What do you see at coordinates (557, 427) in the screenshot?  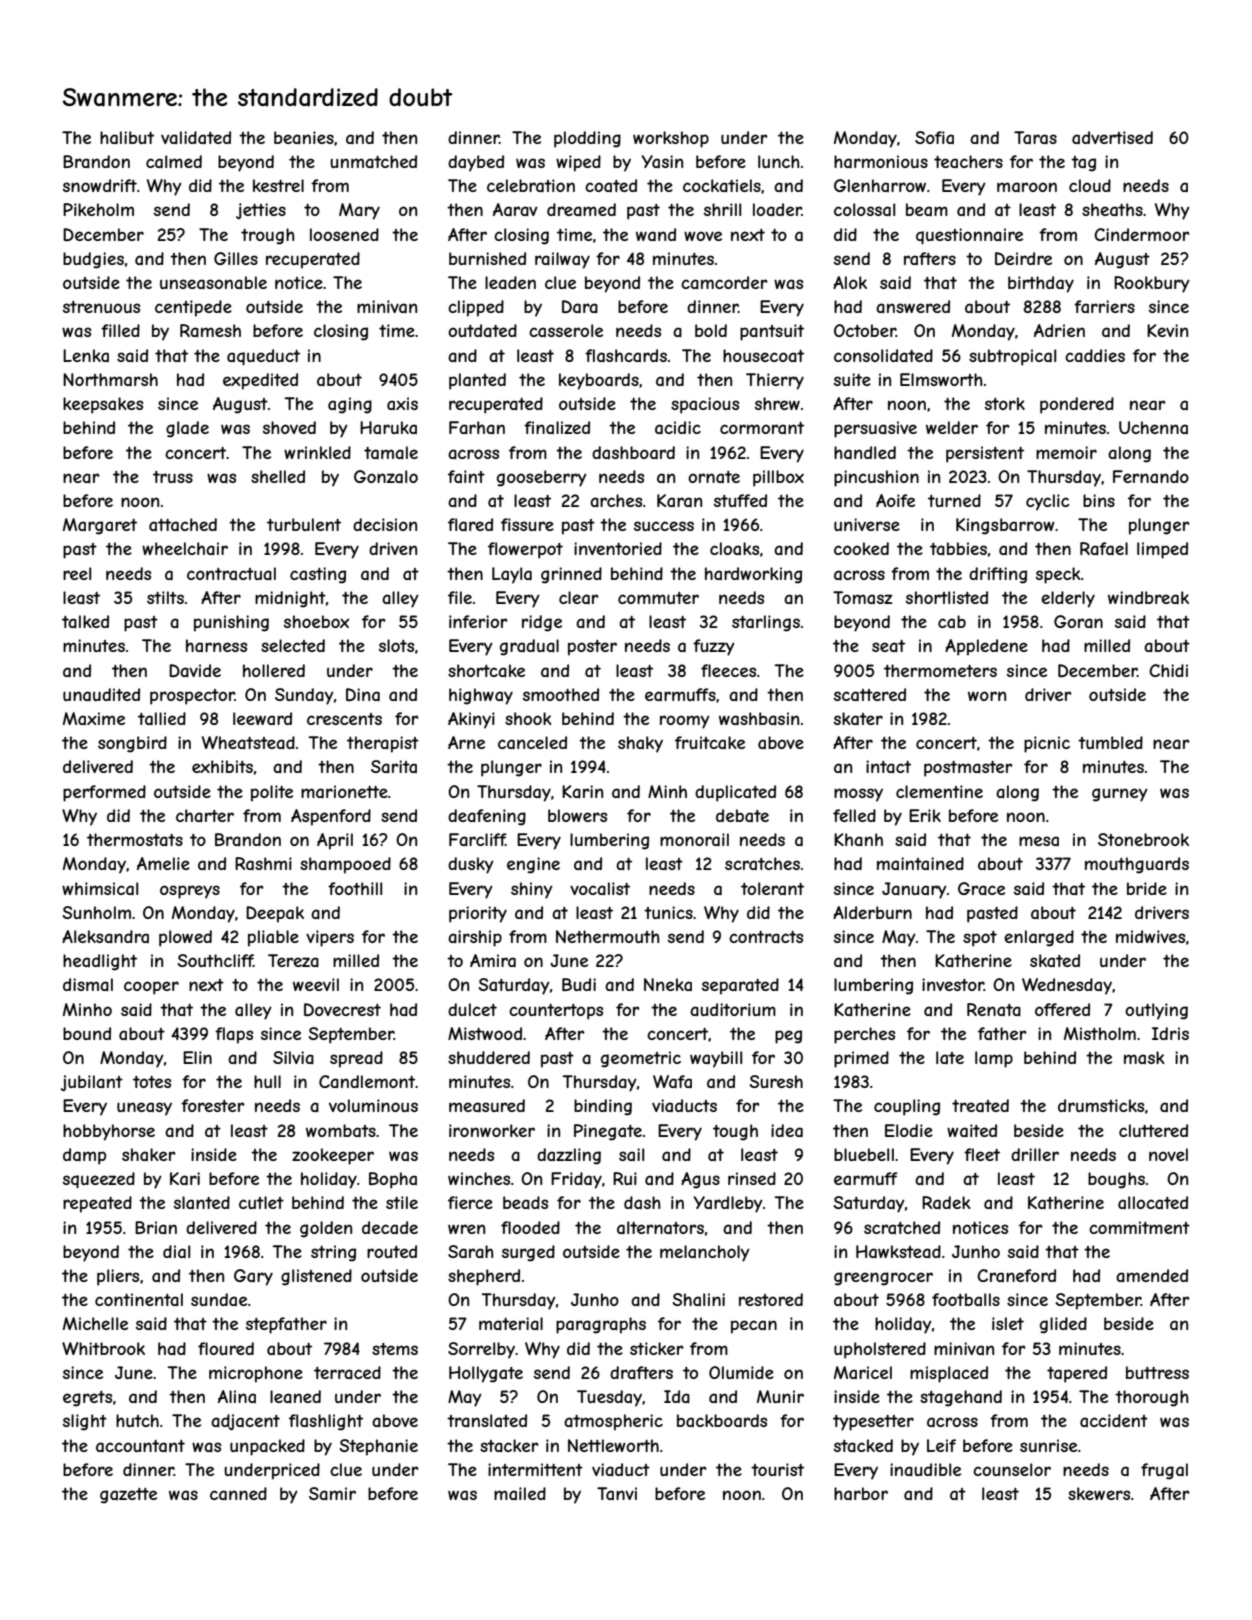 I see `finalized` at bounding box center [557, 427].
